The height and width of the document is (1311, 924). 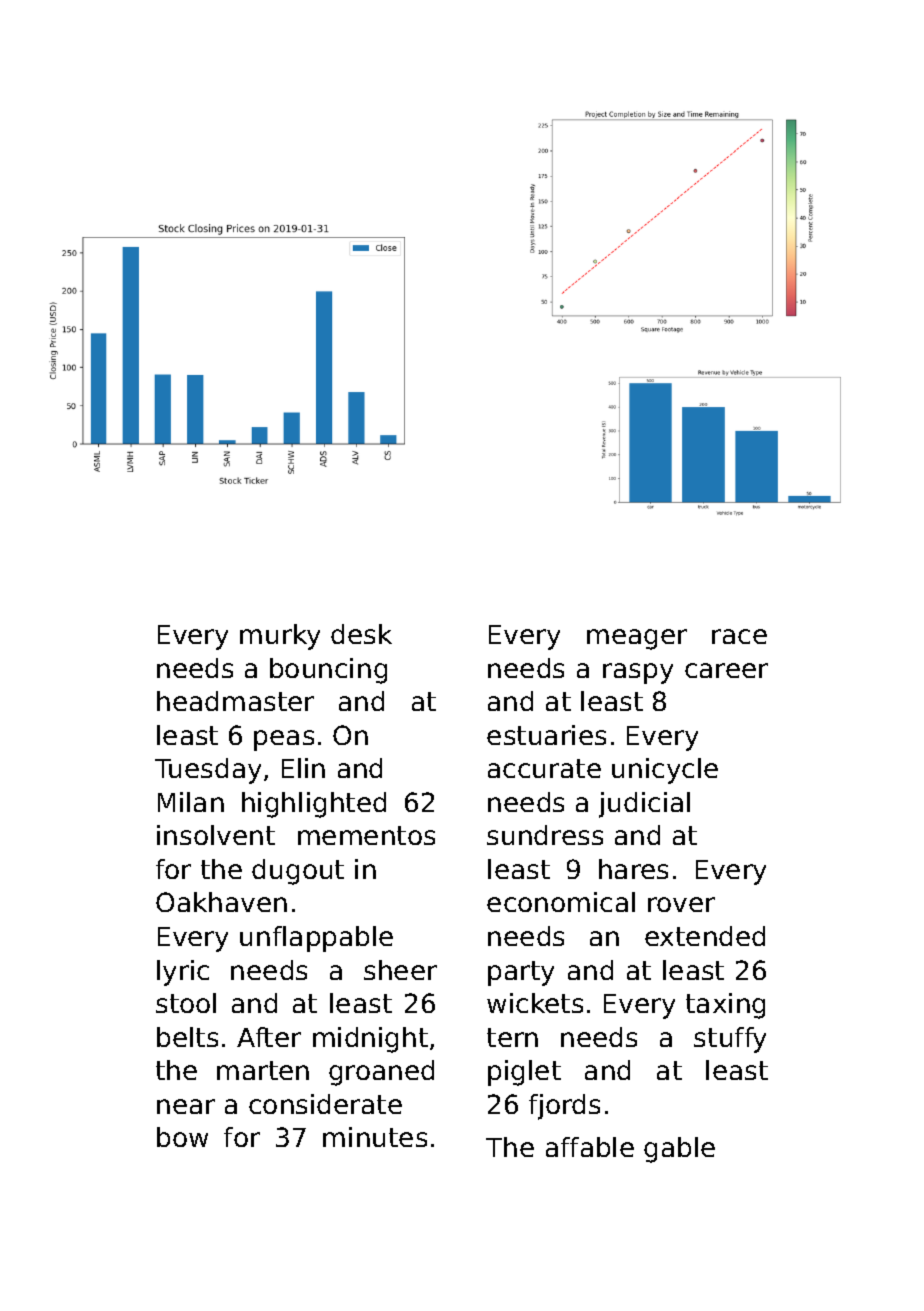 I want to click on bouncing, so click(x=328, y=671).
